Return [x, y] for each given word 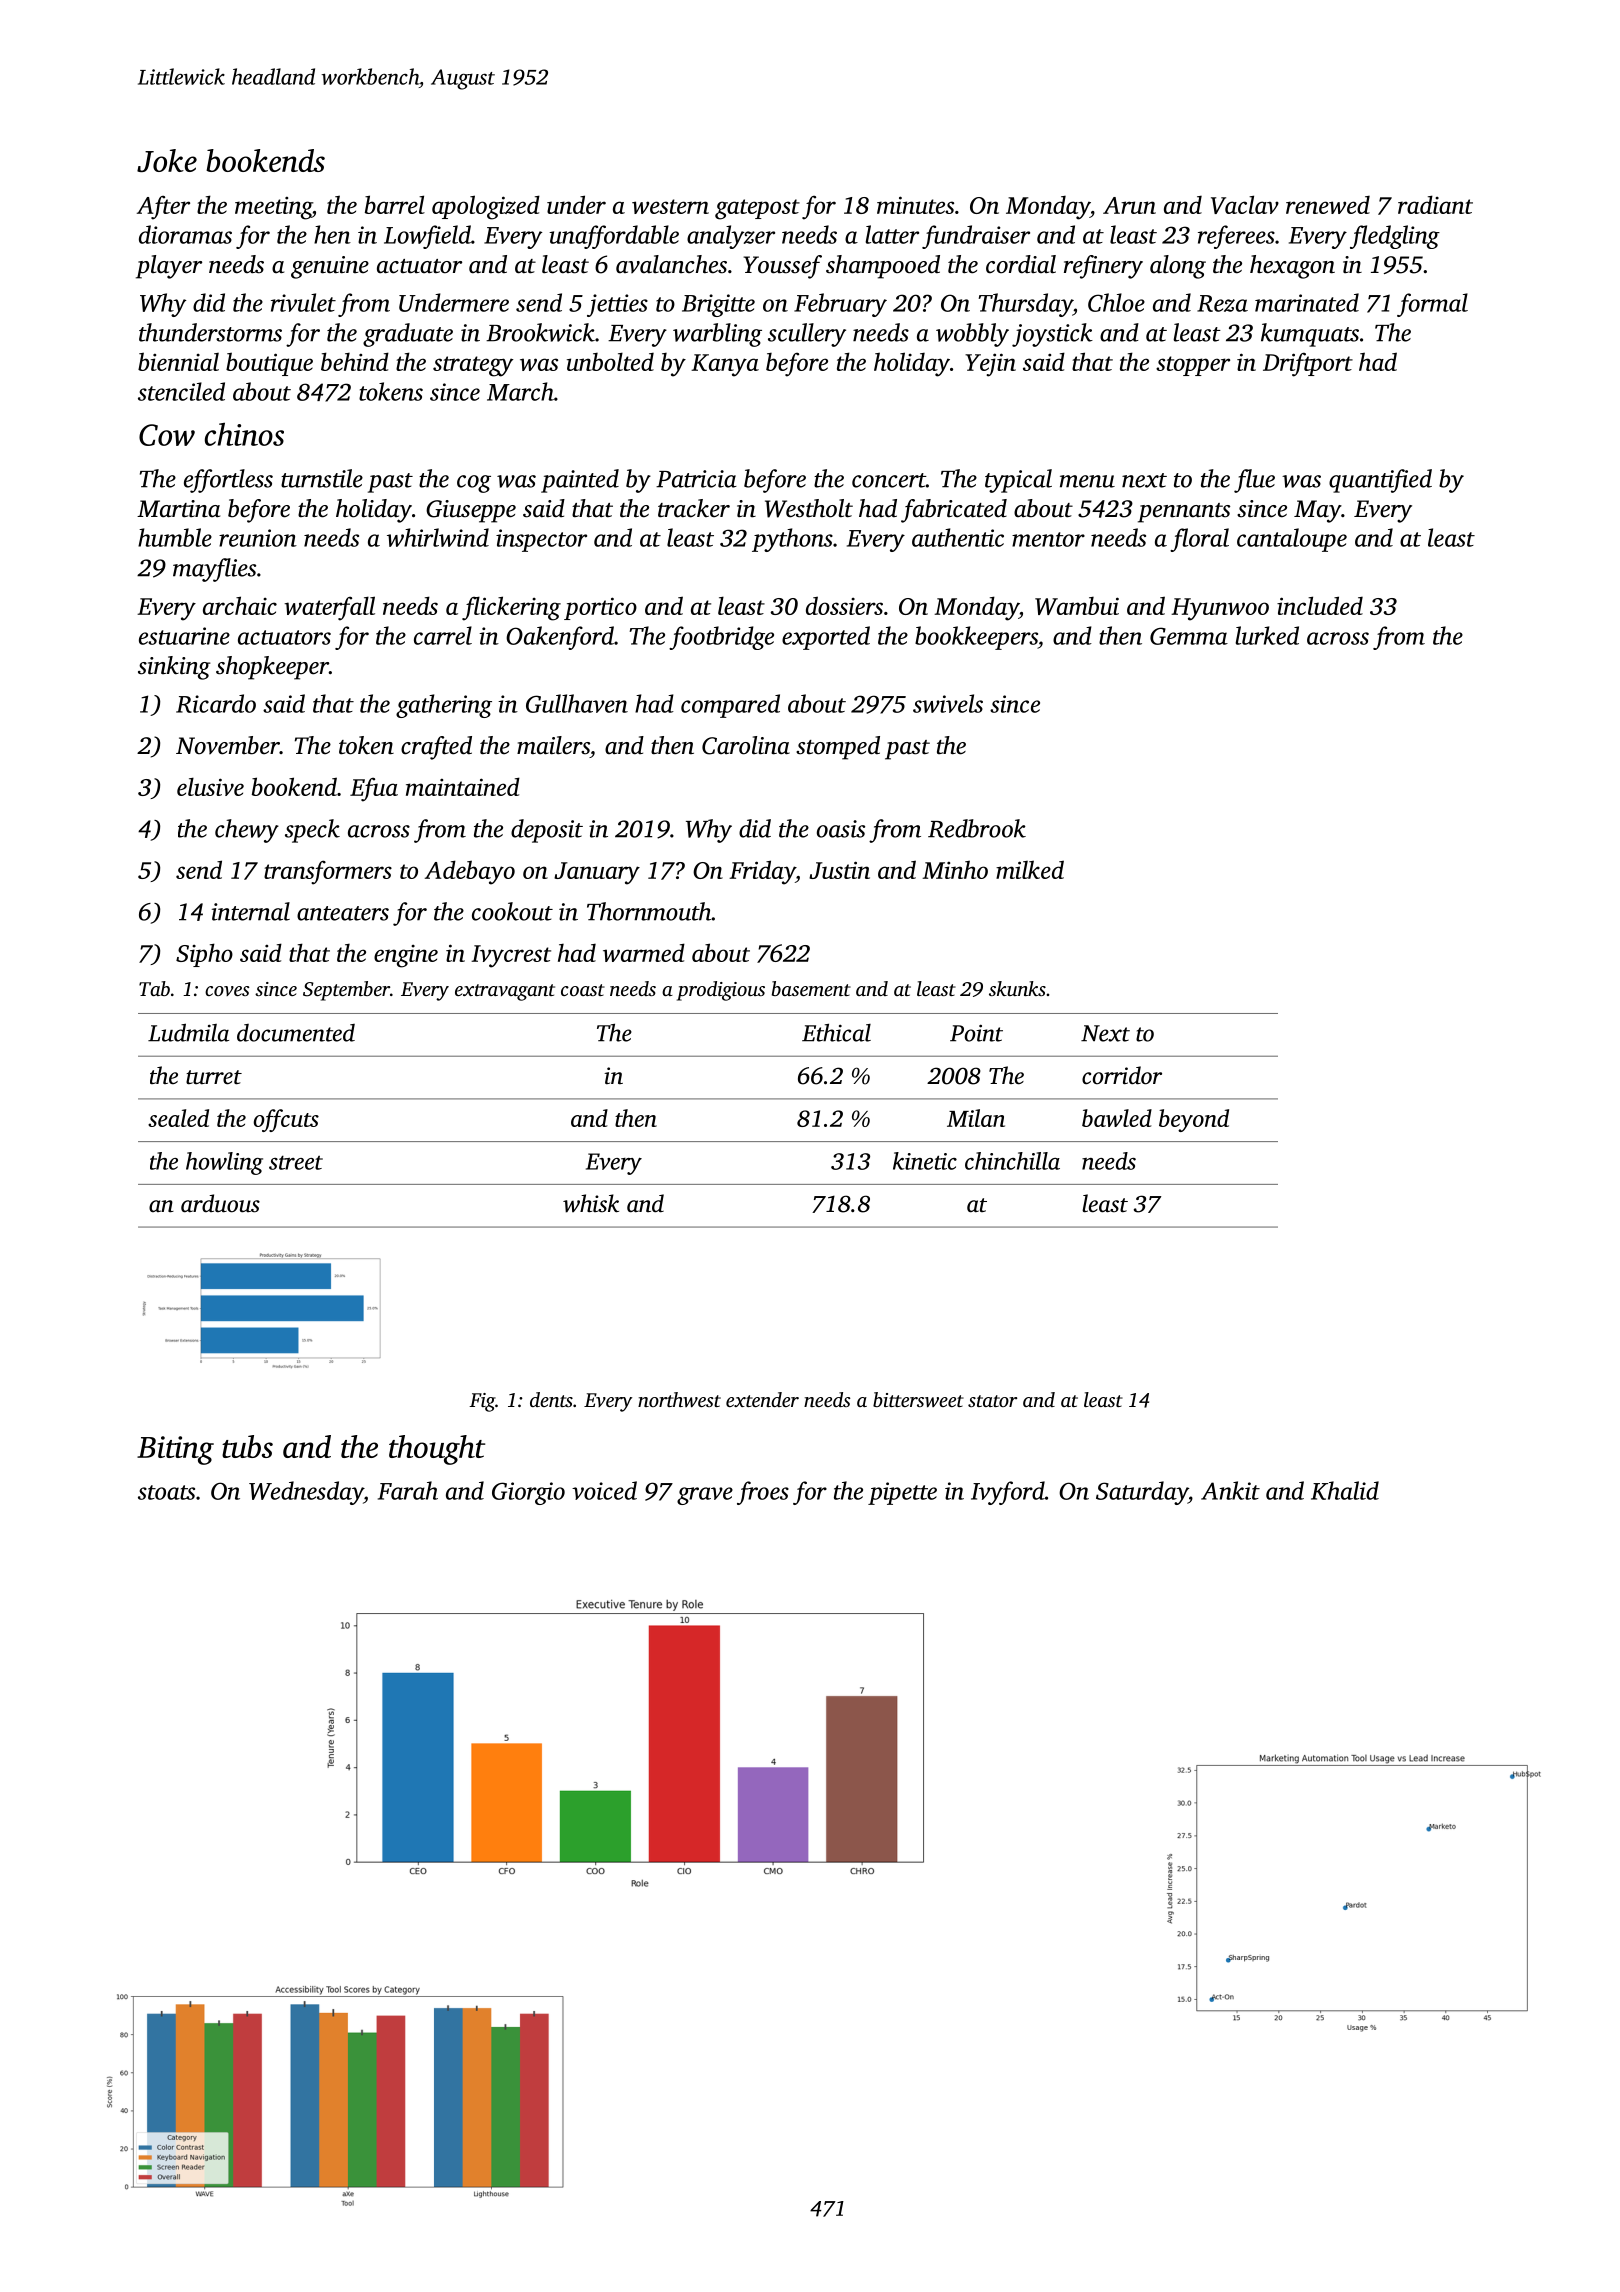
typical [1018, 481]
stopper [1193, 366]
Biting [175, 1450]
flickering [511, 608]
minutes [915, 205]
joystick [1052, 335]
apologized [486, 207]
